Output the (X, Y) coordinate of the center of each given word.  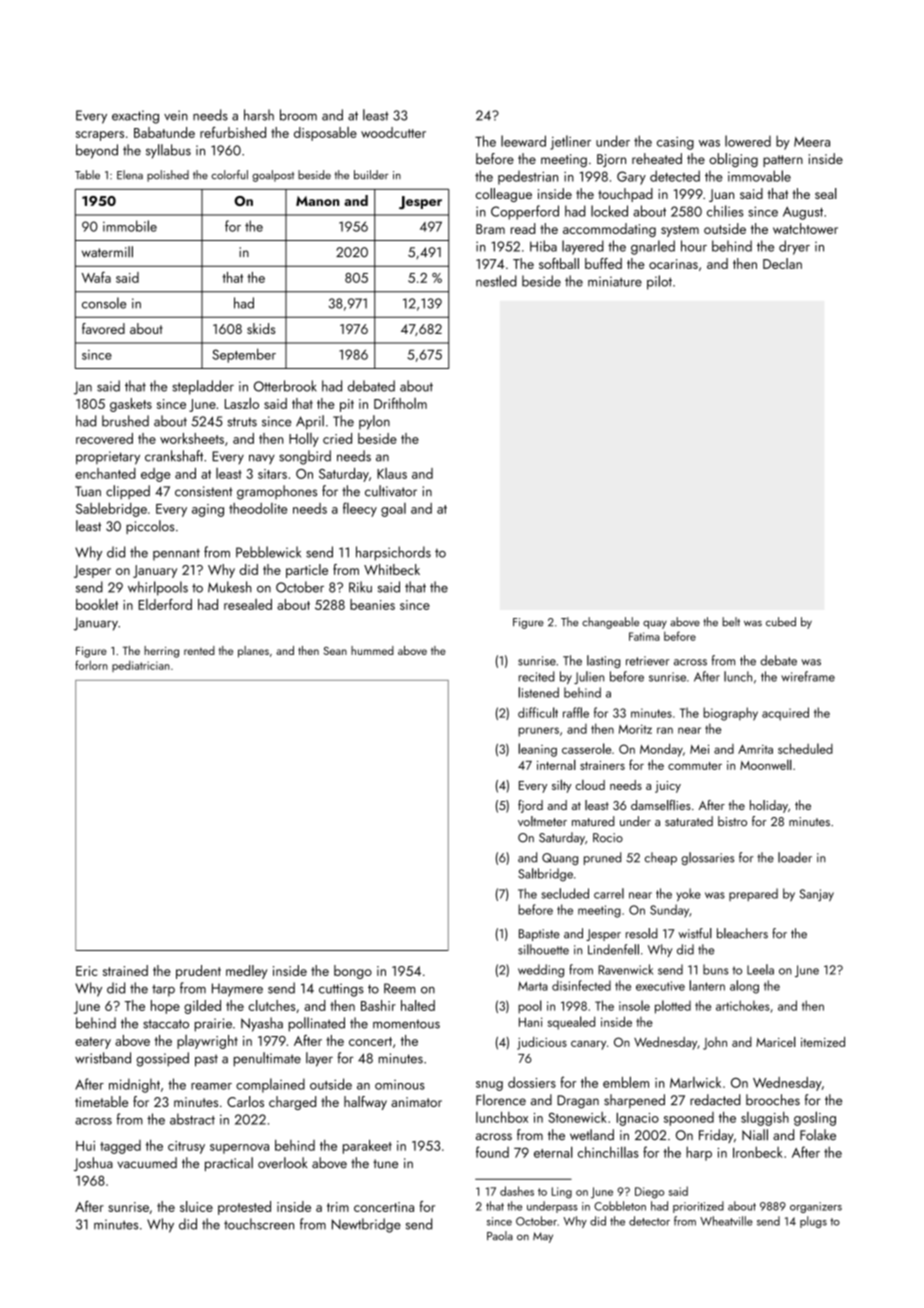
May (543, 1237)
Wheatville (726, 1221)
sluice (196, 1206)
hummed (372, 650)
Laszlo (242, 403)
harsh (259, 115)
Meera (812, 142)
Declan (782, 263)
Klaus (392, 473)
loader (795, 857)
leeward (523, 141)
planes (253, 652)
